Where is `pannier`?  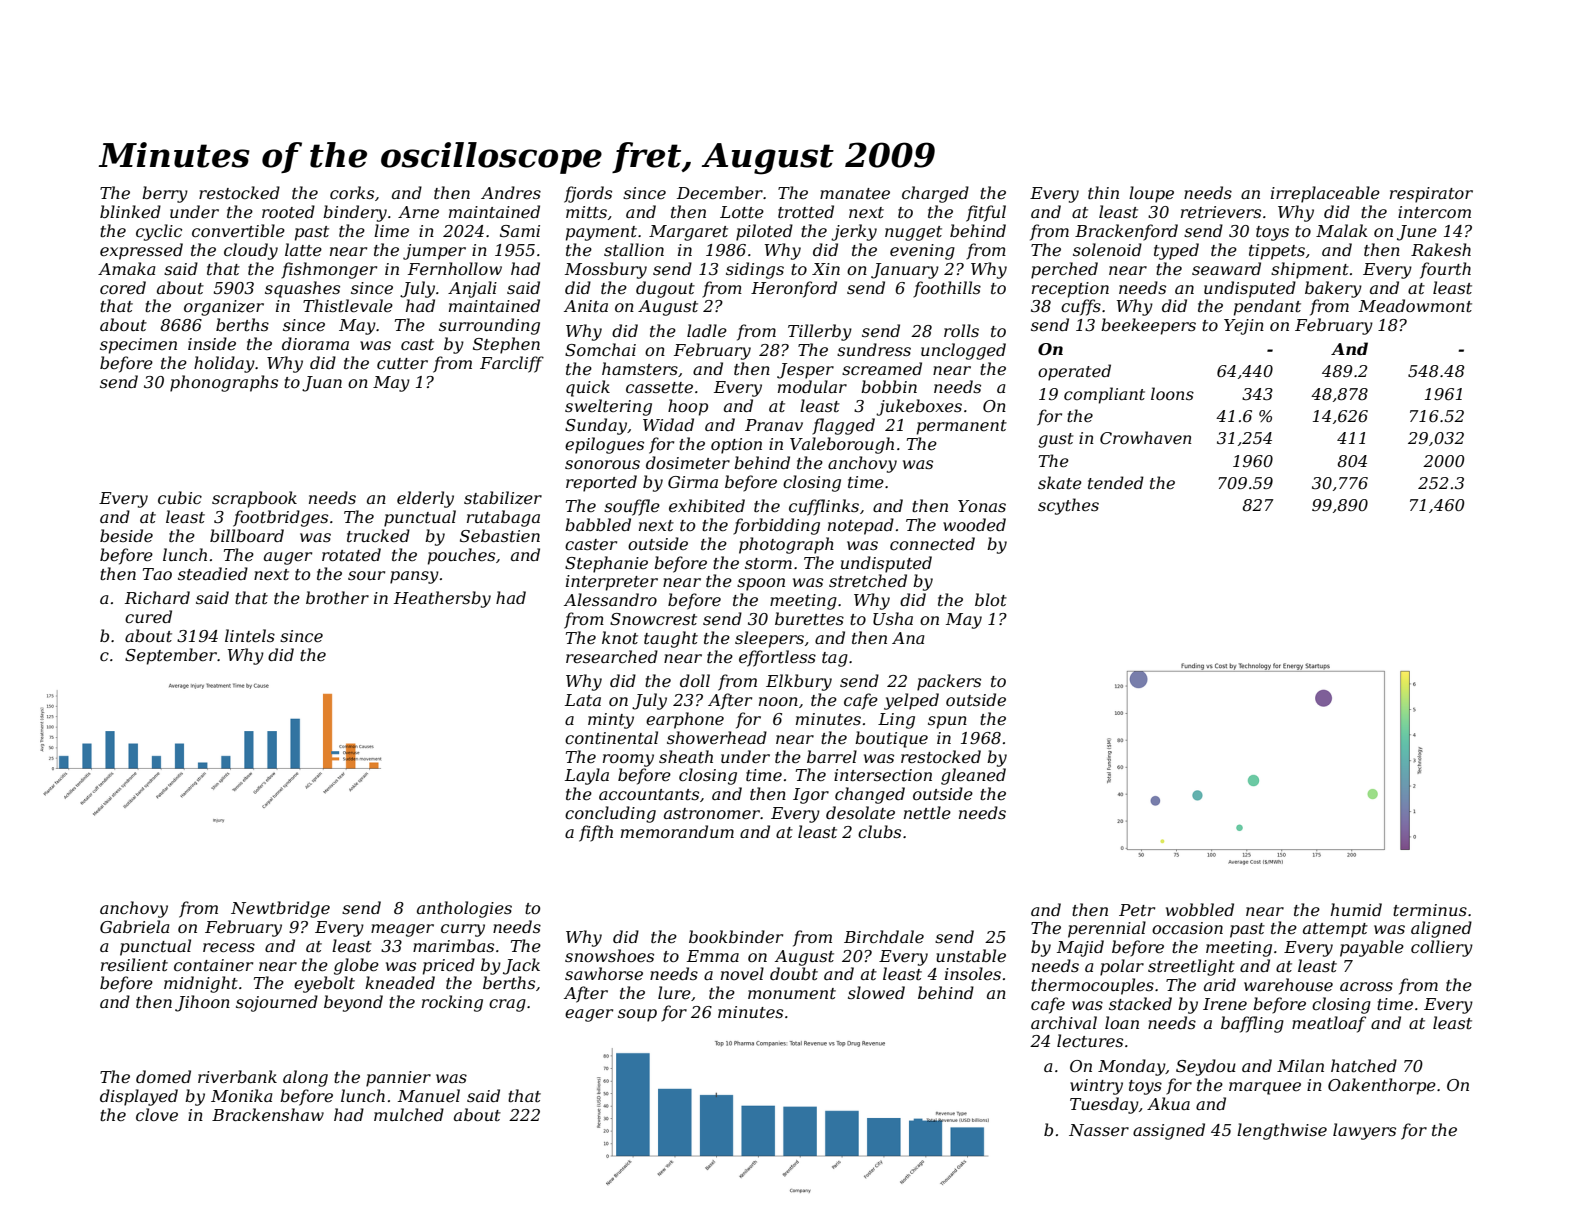
pannier is located at coordinates (398, 1079).
